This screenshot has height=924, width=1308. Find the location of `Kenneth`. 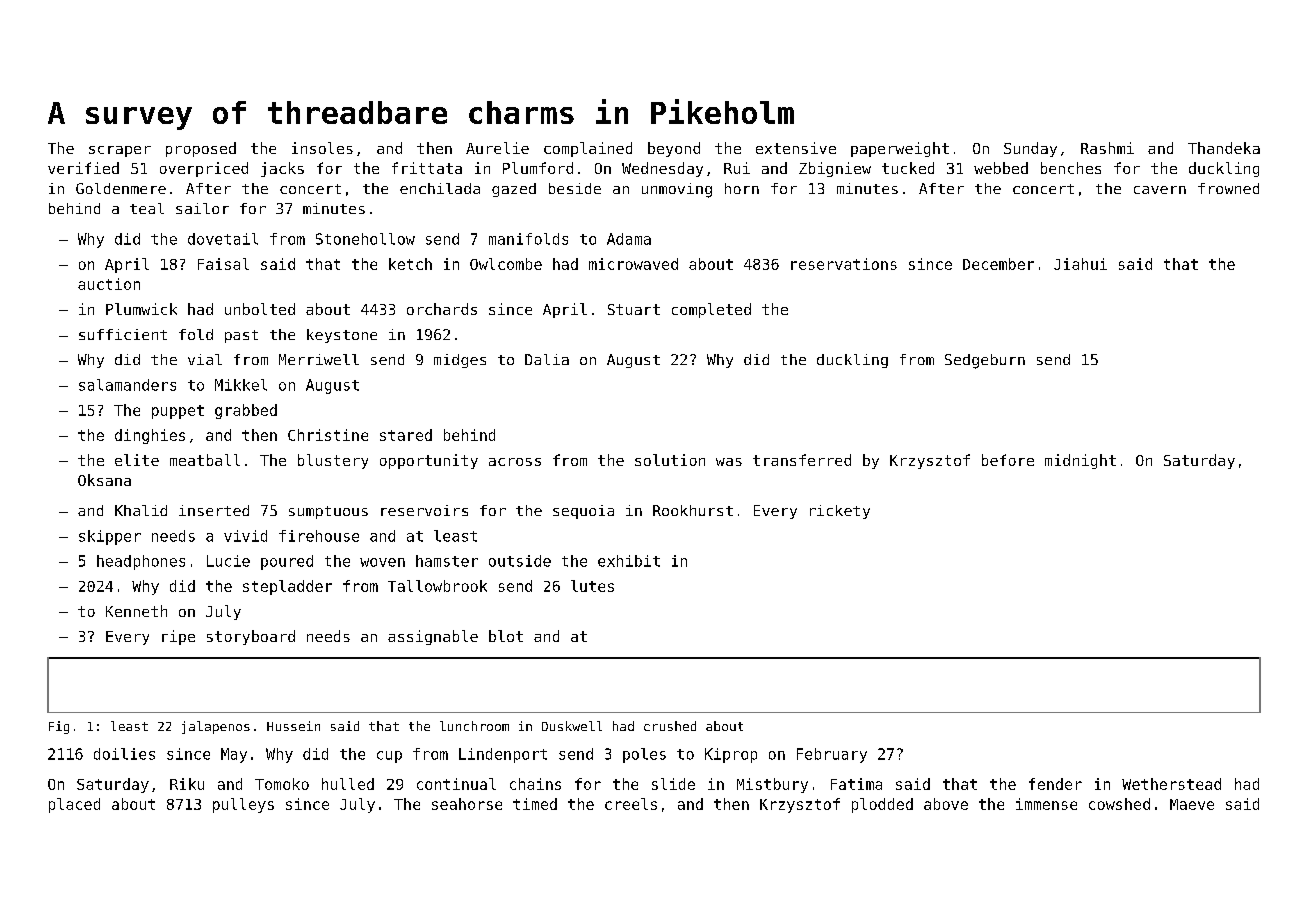

Kenneth is located at coordinates (136, 611).
